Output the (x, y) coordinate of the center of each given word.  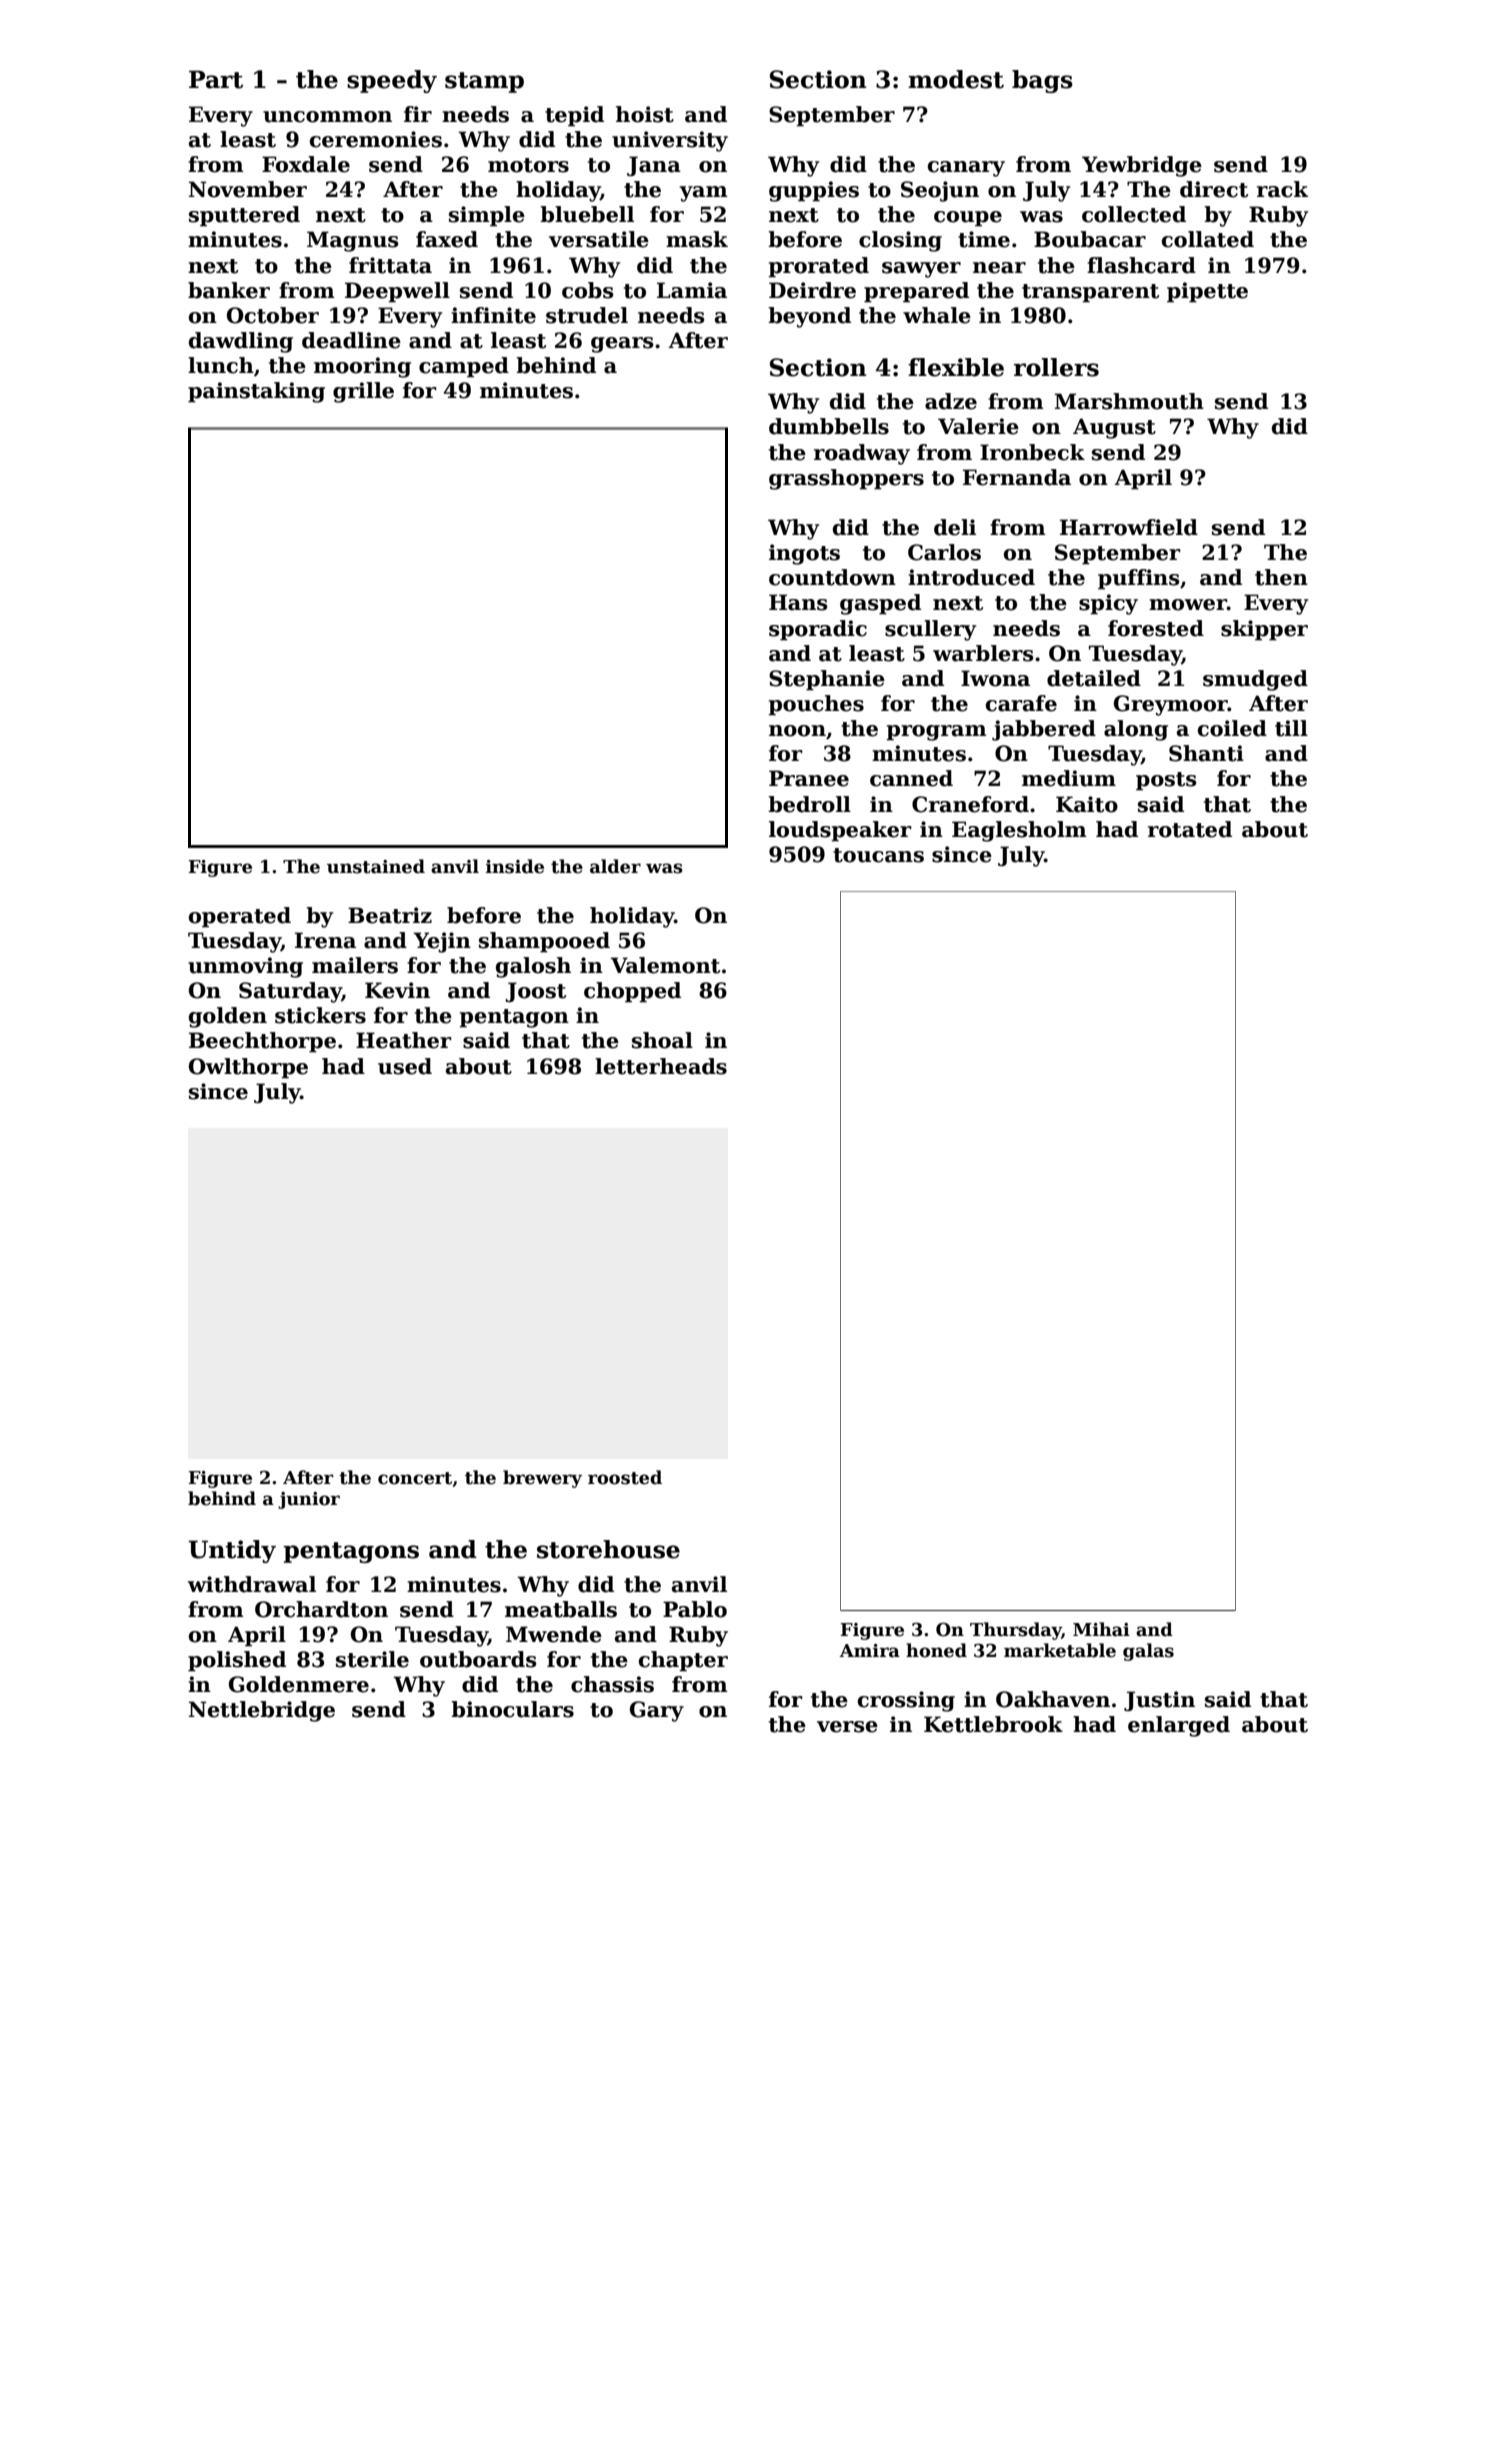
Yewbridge (1142, 166)
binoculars (512, 1709)
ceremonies (376, 139)
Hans (798, 602)
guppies (814, 191)
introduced (971, 577)
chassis (612, 1684)
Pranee (809, 778)
